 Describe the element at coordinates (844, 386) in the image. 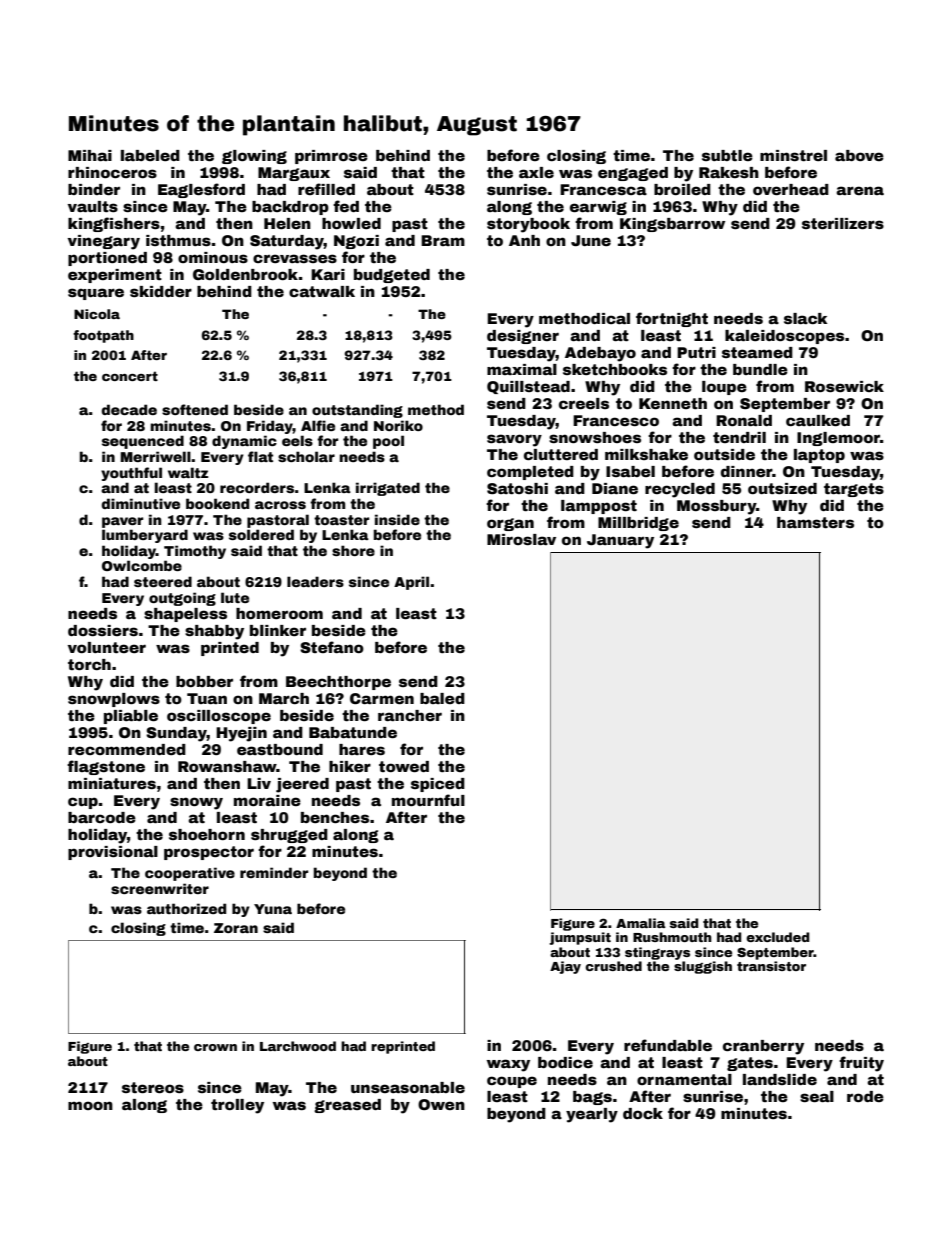

I see `Rosewick` at that location.
